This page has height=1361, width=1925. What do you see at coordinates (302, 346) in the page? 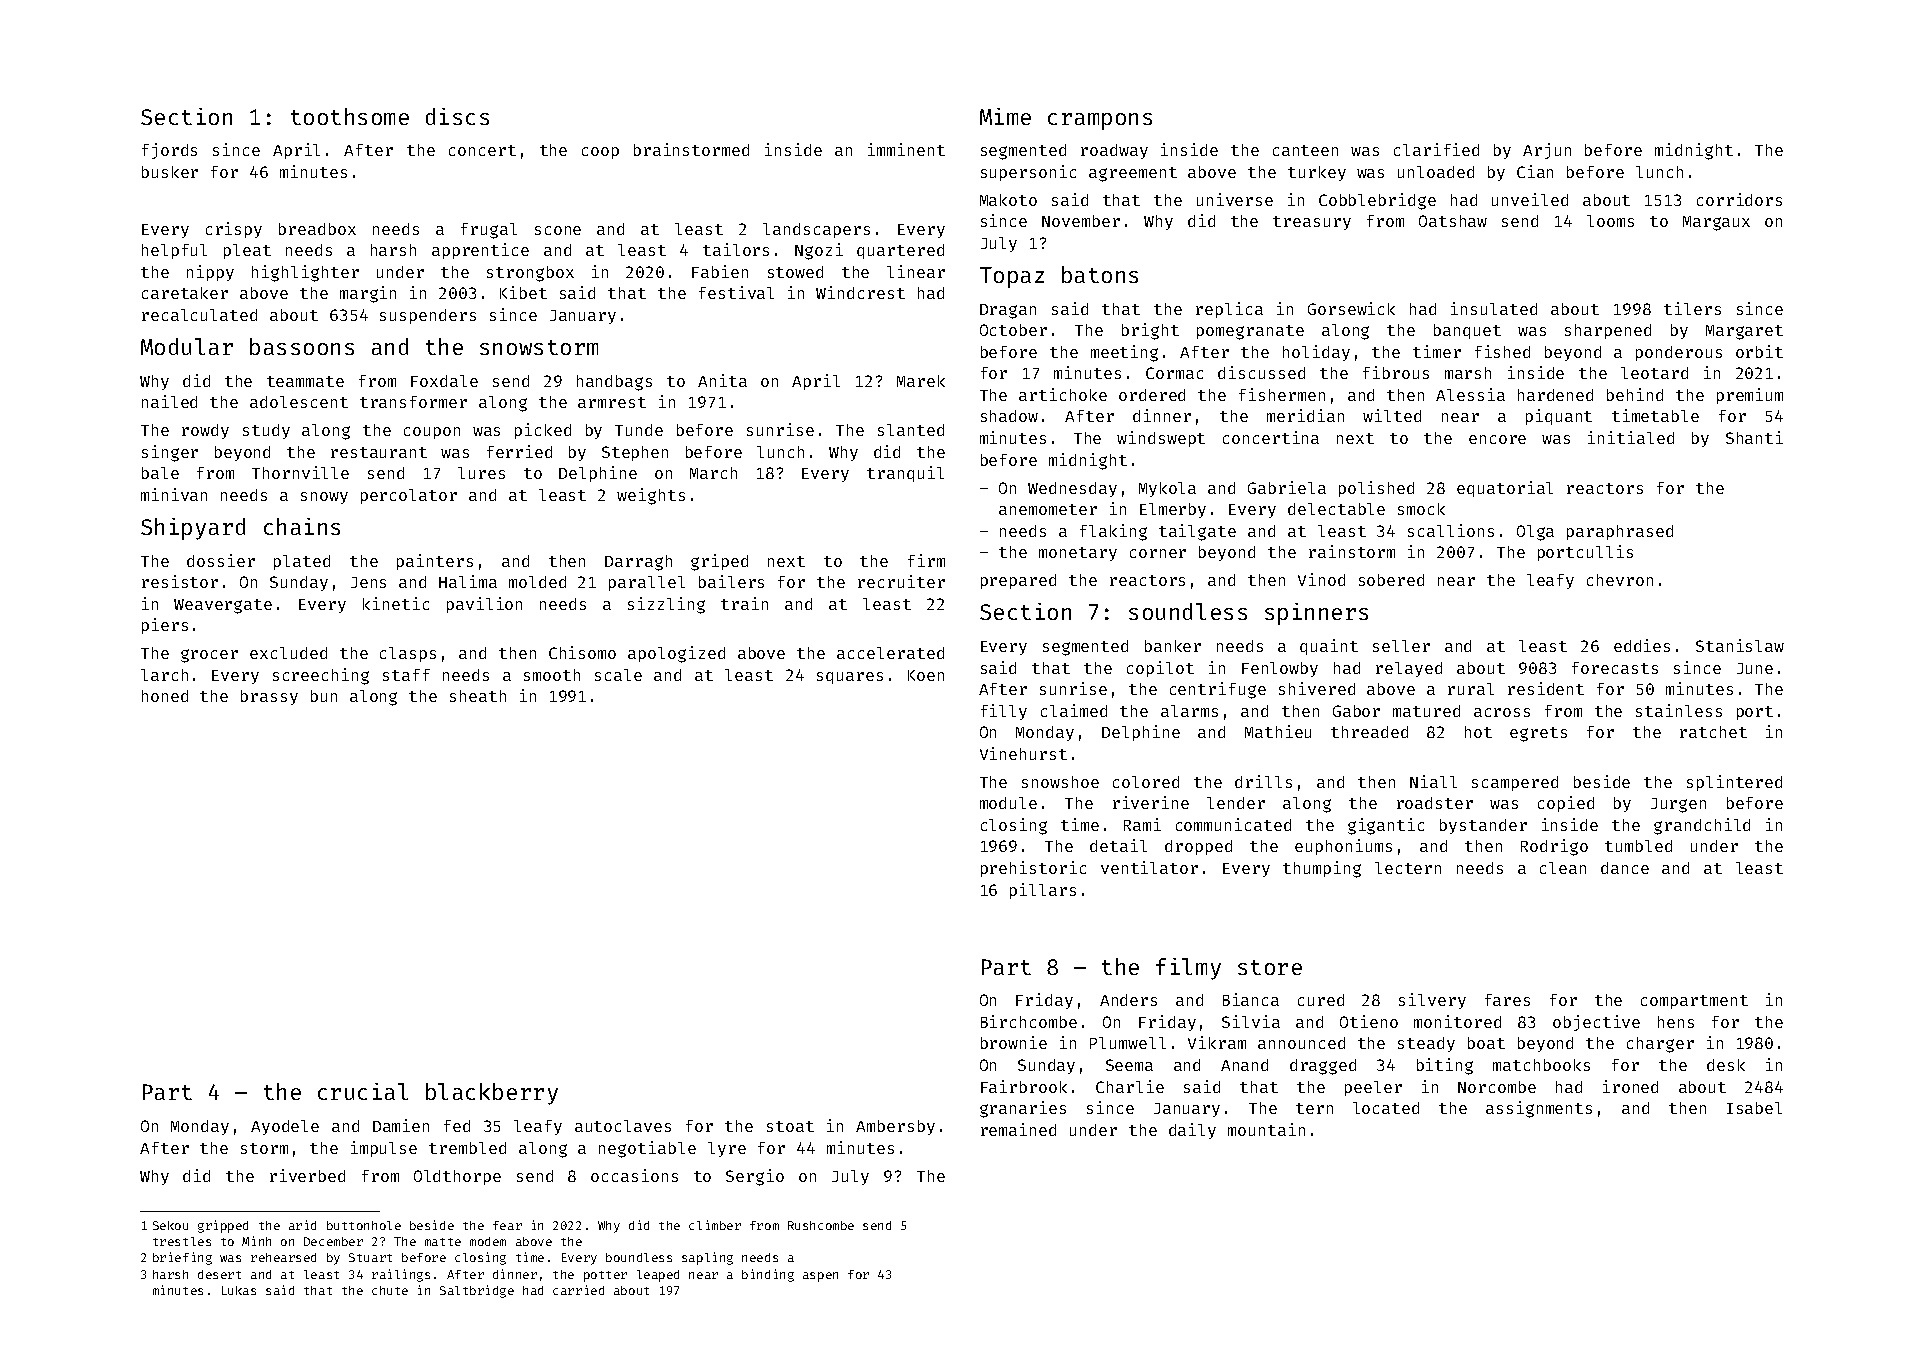
I see `bassoons` at bounding box center [302, 346].
